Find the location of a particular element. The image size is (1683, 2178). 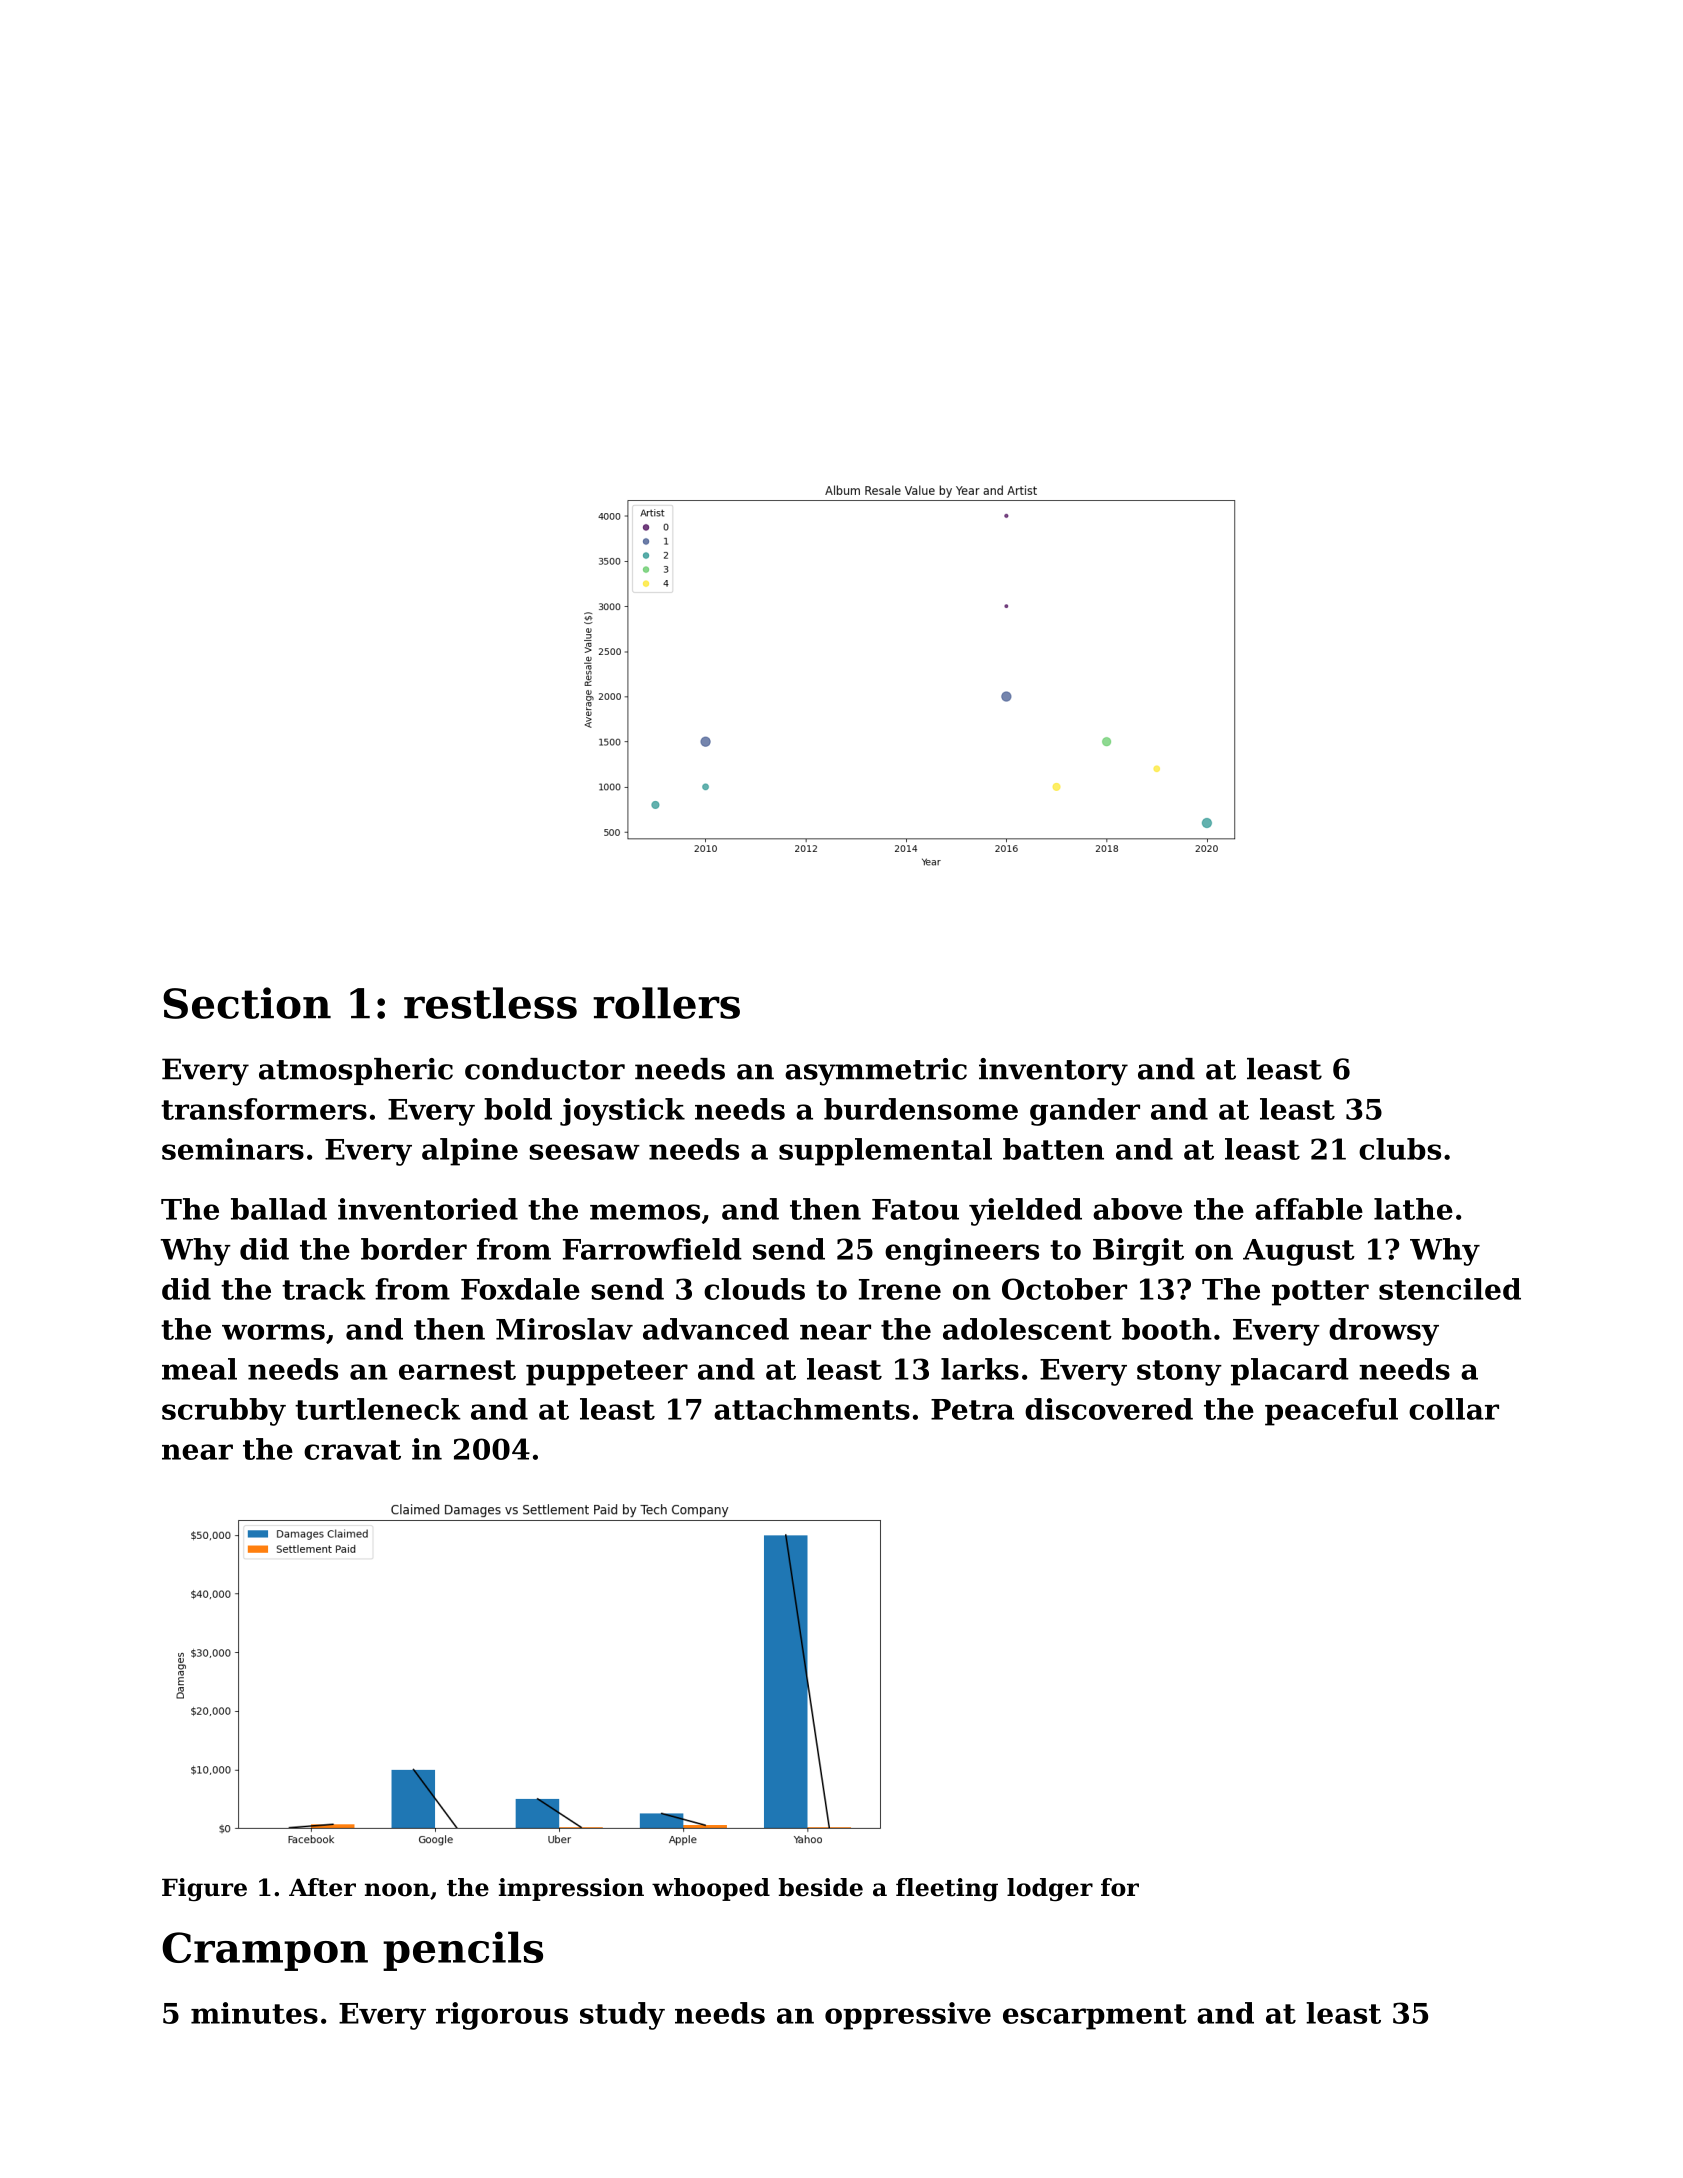

advanced is located at coordinates (716, 1329).
